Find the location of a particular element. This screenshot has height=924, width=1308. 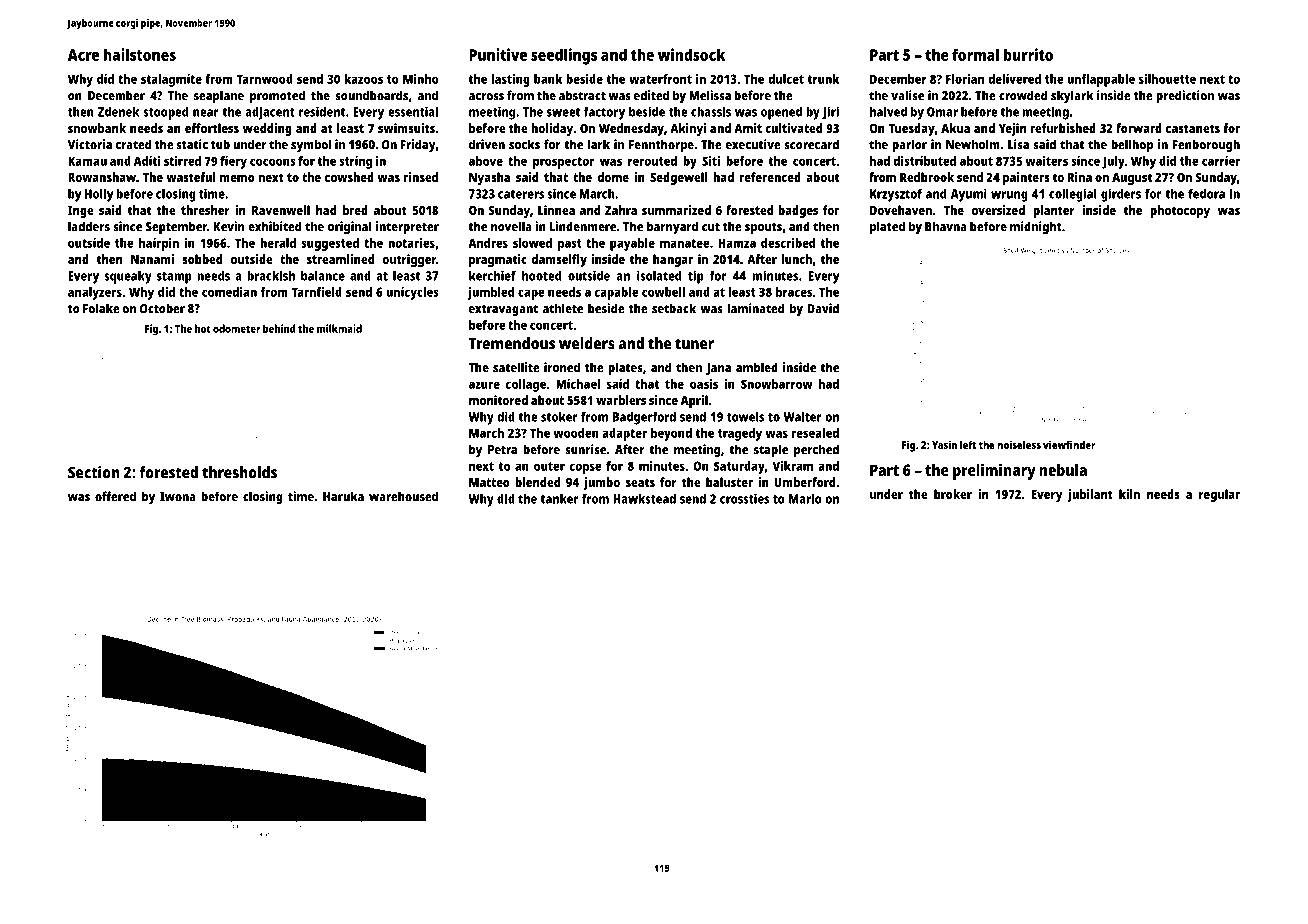

dulcet is located at coordinates (786, 79).
